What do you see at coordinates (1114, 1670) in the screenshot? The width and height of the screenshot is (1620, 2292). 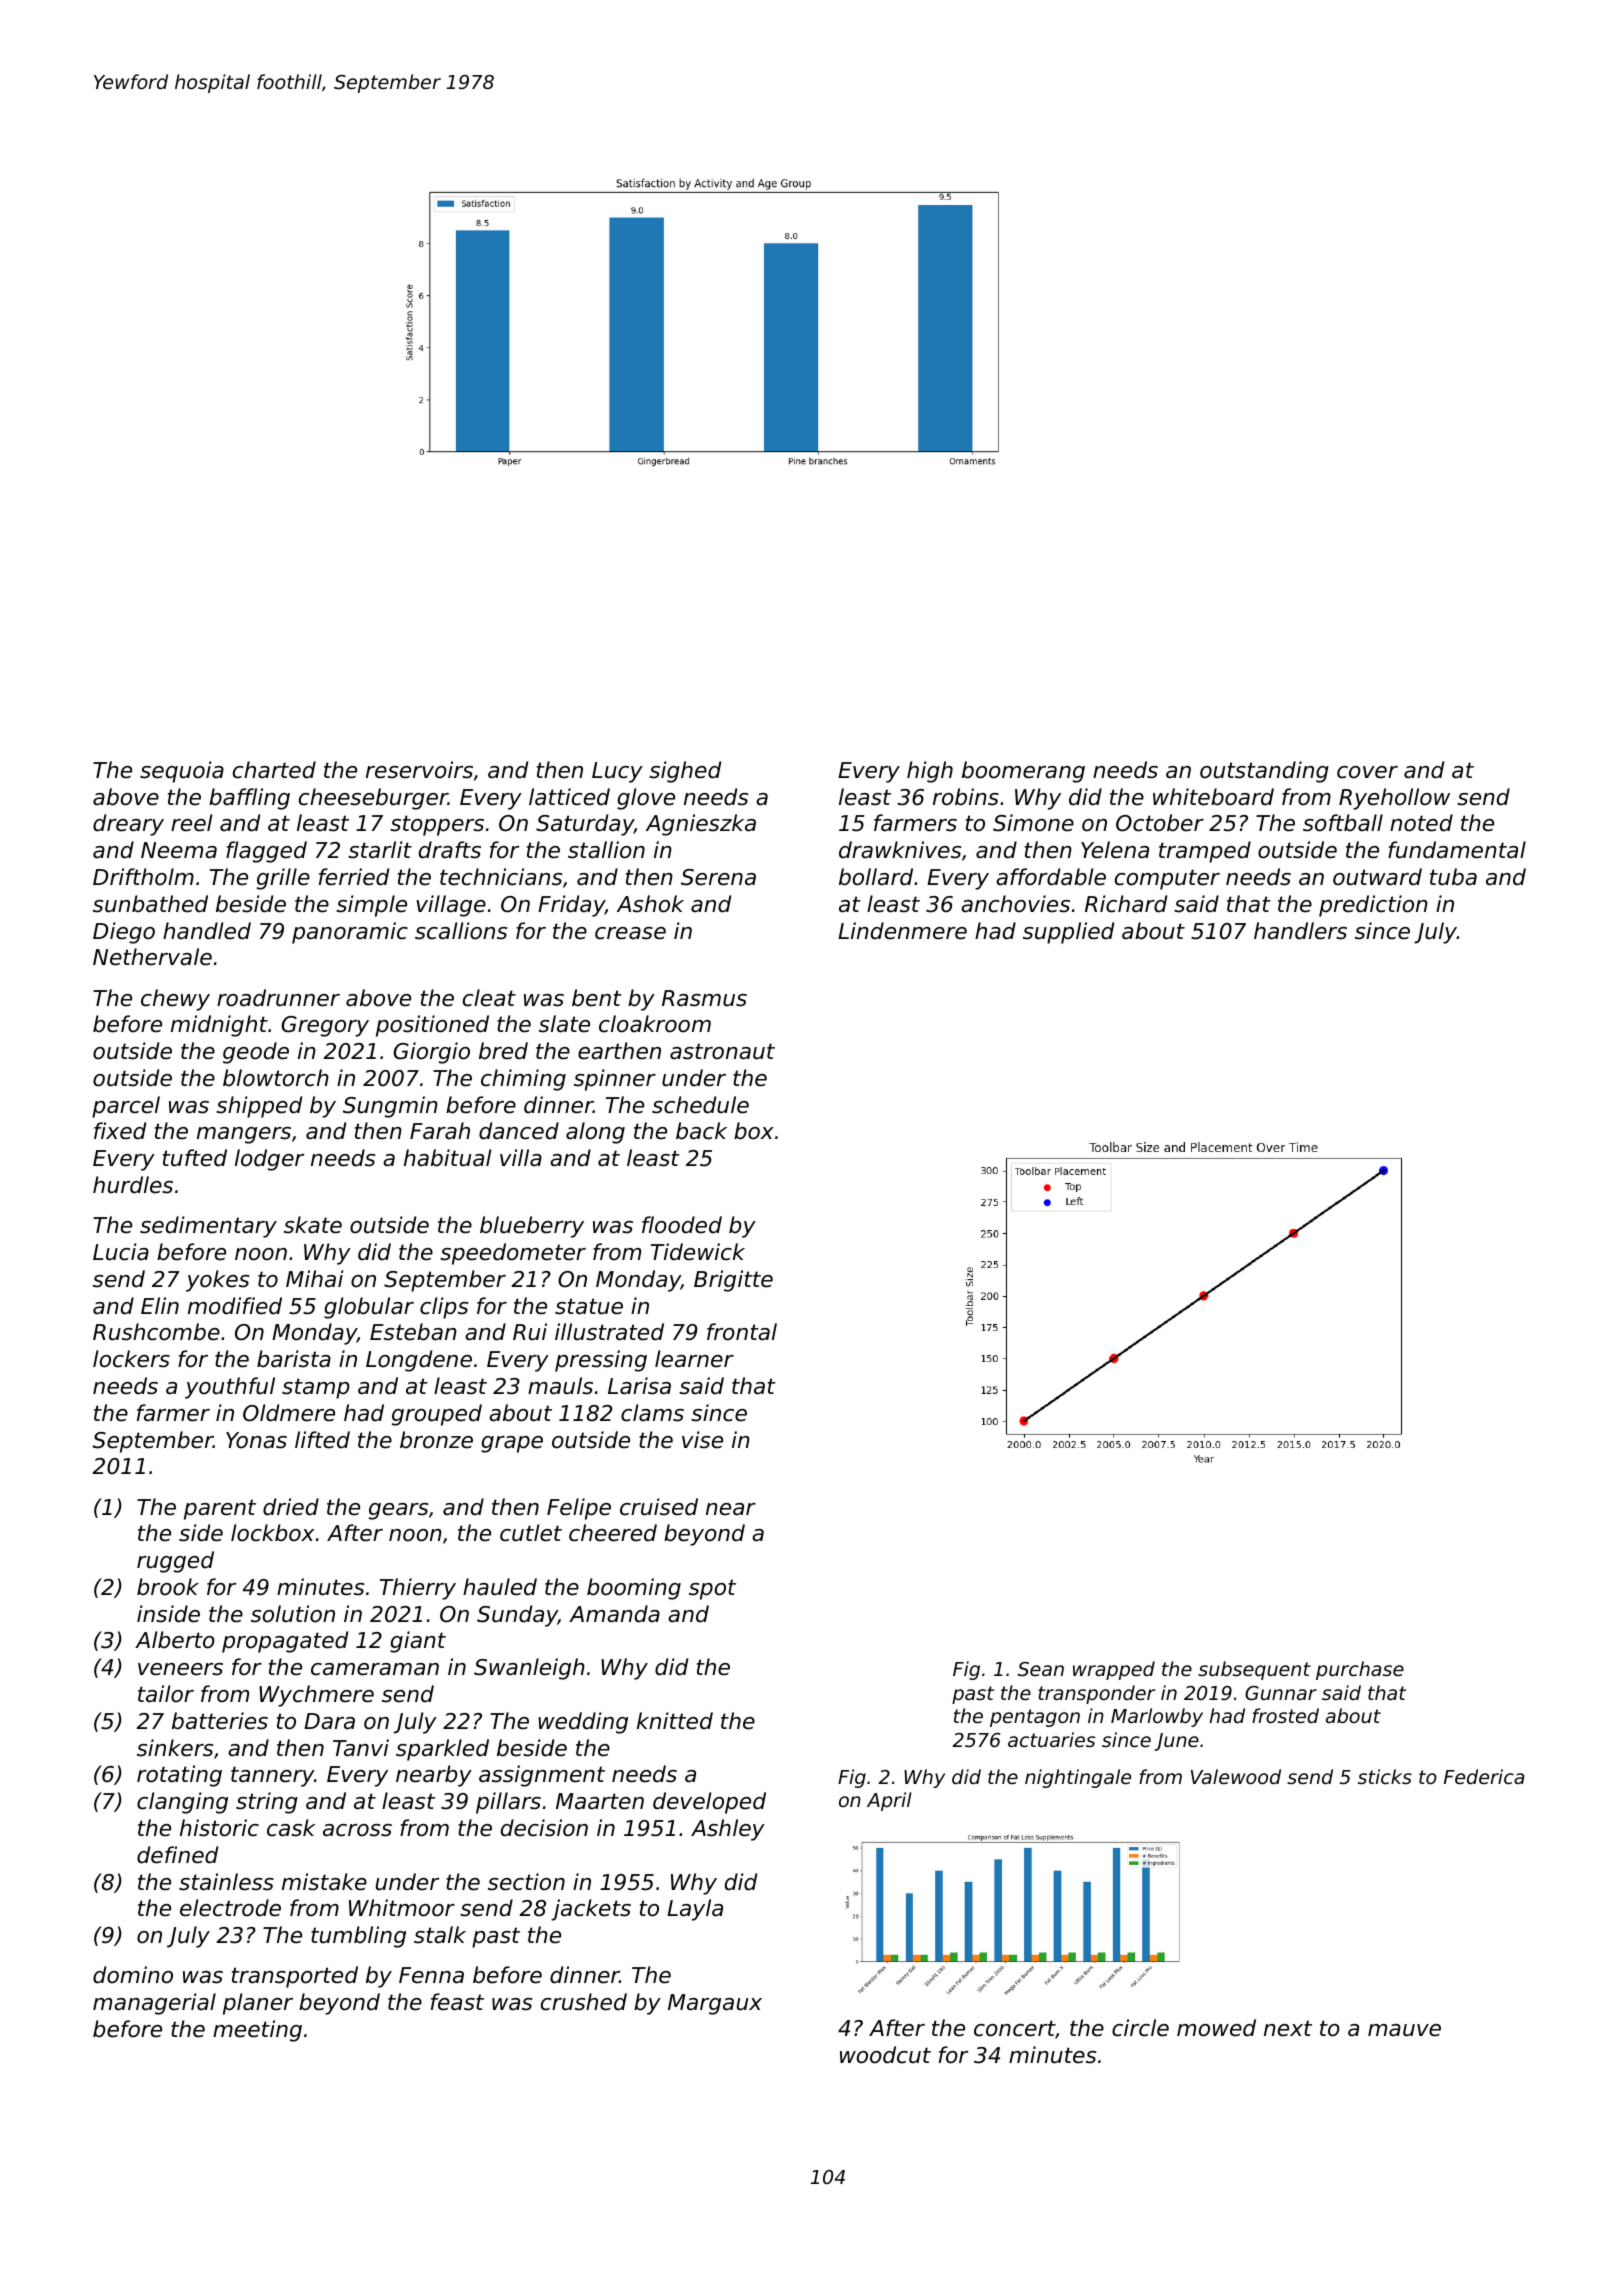 I see `wrapped` at bounding box center [1114, 1670].
